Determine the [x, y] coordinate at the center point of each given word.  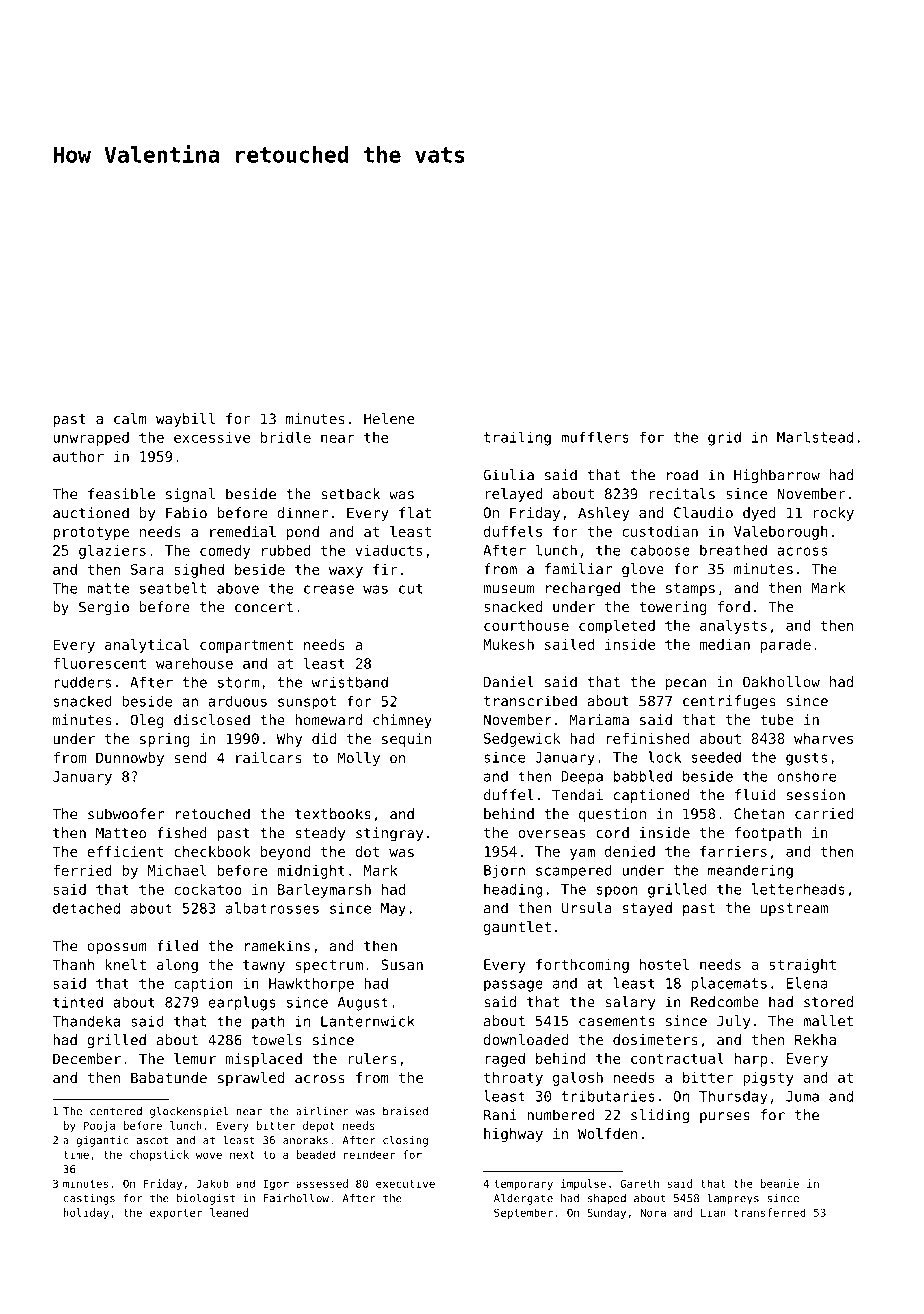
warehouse [194, 663]
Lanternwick [368, 1021]
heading [513, 890]
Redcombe [725, 1002]
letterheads [798, 889]
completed [617, 626]
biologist [206, 1199]
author [78, 456]
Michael [177, 870]
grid [724, 439]
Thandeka [86, 1021]
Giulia [508, 475]
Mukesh [508, 644]
